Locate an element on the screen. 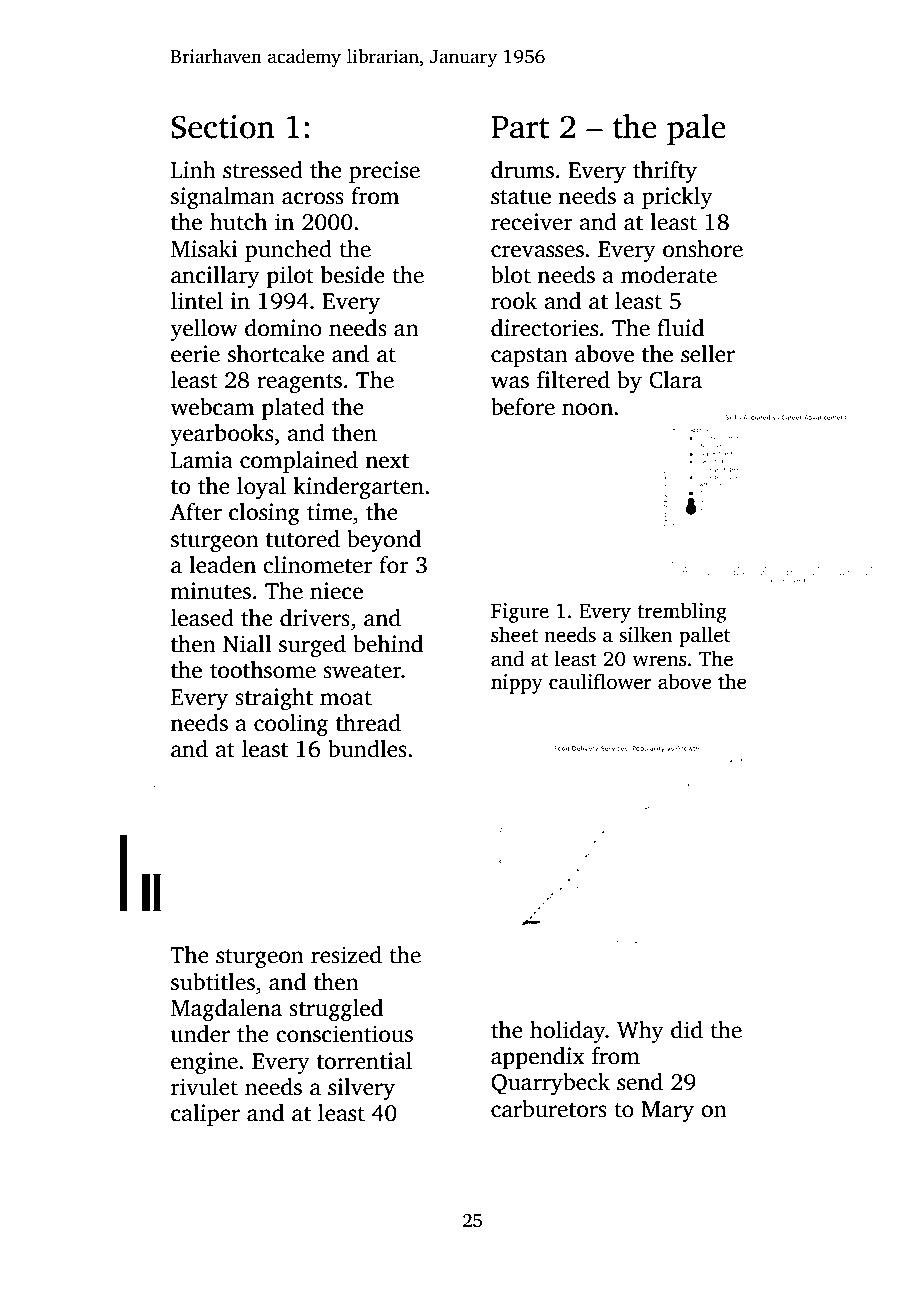 This screenshot has width=924, height=1311. drums is located at coordinates (522, 170).
